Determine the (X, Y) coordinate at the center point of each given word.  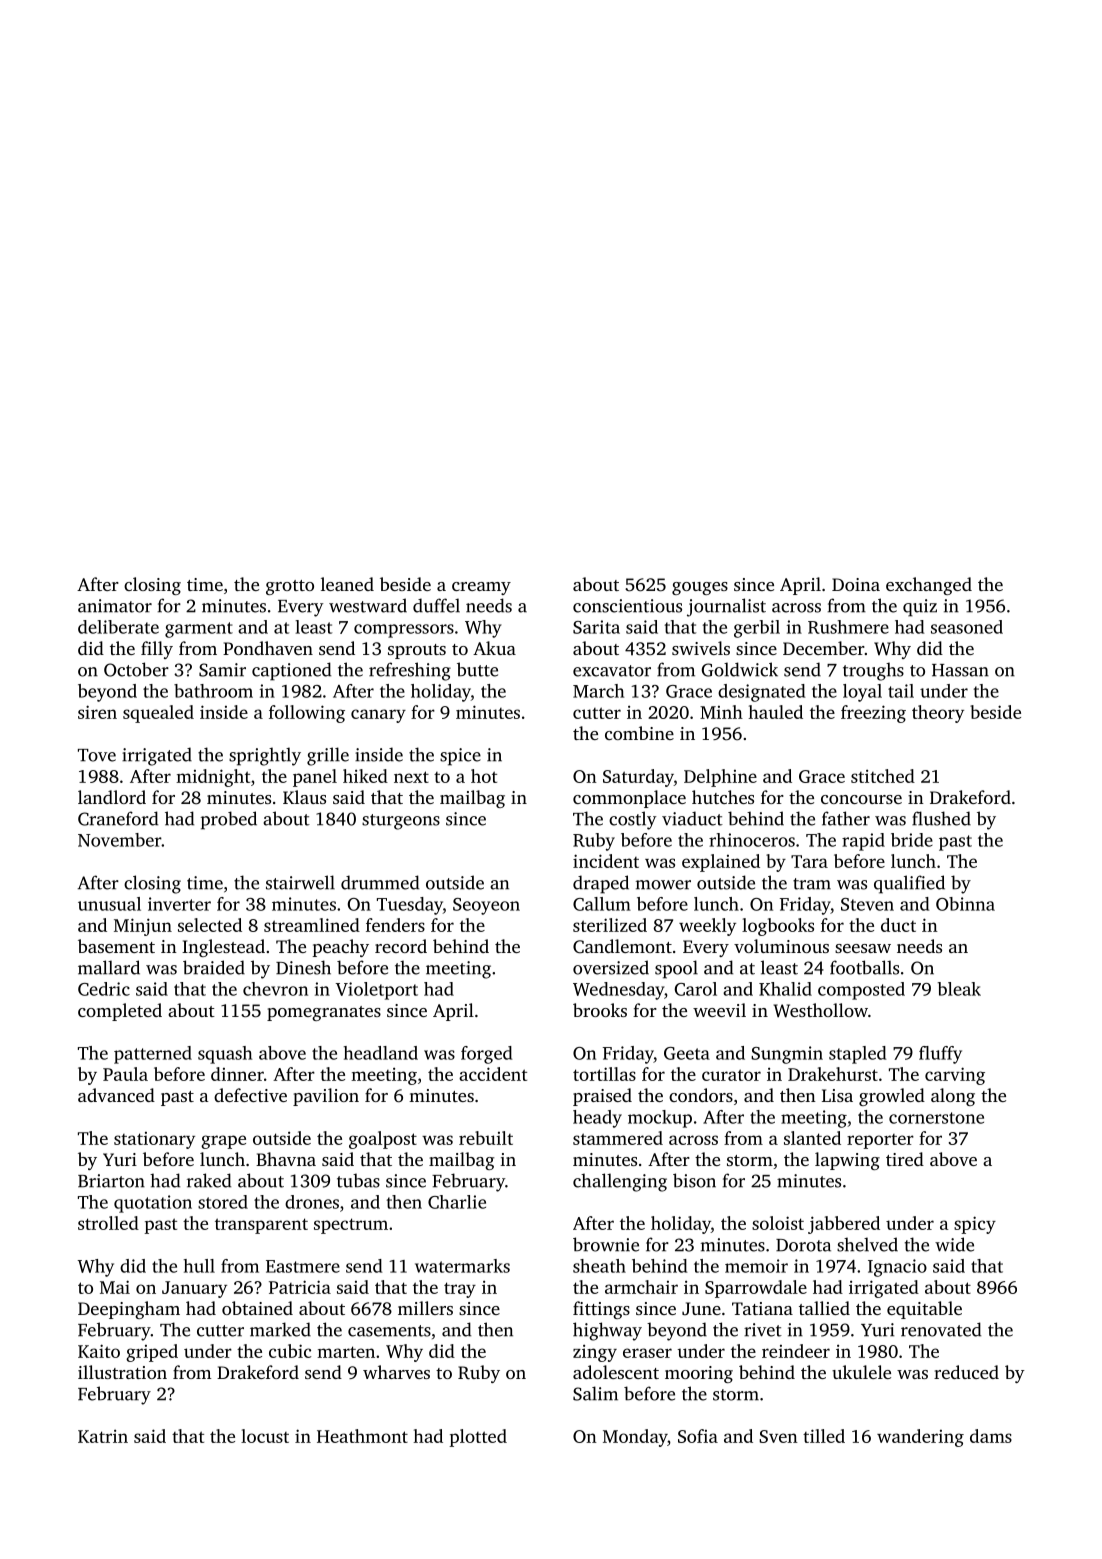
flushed (941, 818)
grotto (290, 587)
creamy (481, 588)
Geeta (687, 1053)
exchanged (929, 586)
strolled (108, 1223)
